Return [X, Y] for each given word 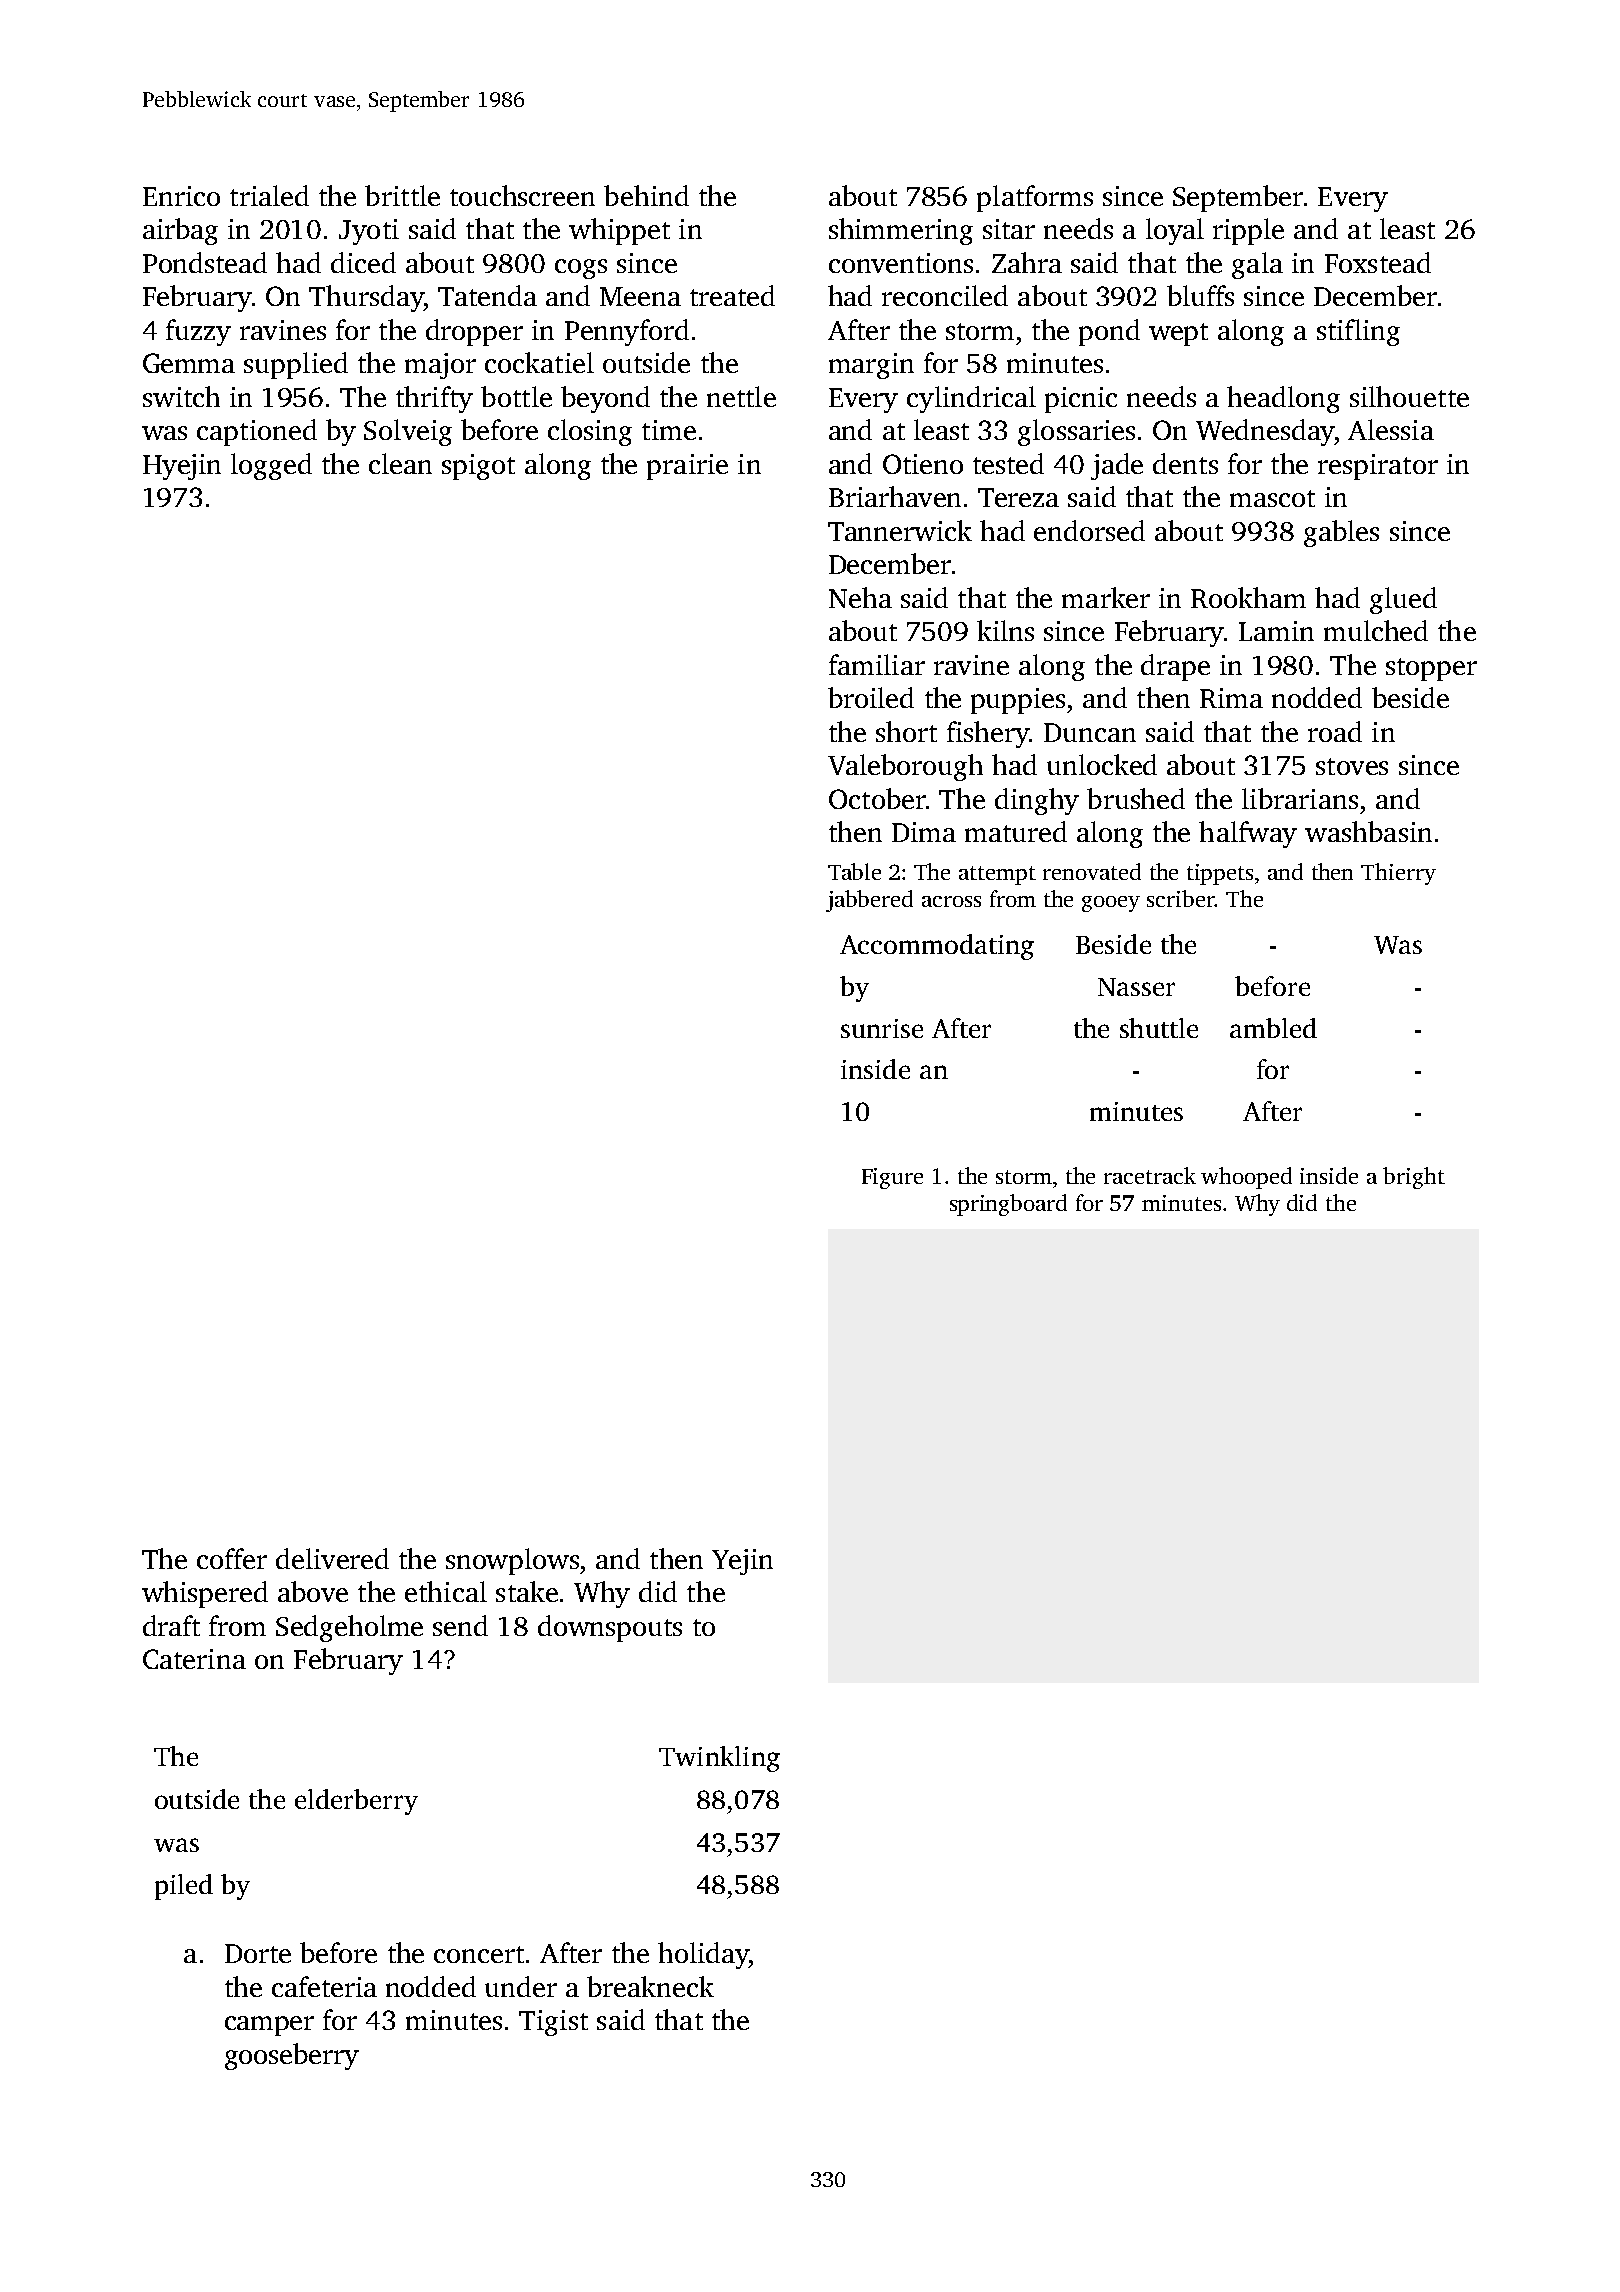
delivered [332, 1558]
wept [1178, 334]
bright [1414, 1178]
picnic [1081, 400]
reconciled [945, 295]
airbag [180, 231]
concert [479, 1954]
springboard [1008, 1205]
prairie [687, 467]
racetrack [1150, 1175]
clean [400, 463]
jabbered [869, 901]
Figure [892, 1178]
